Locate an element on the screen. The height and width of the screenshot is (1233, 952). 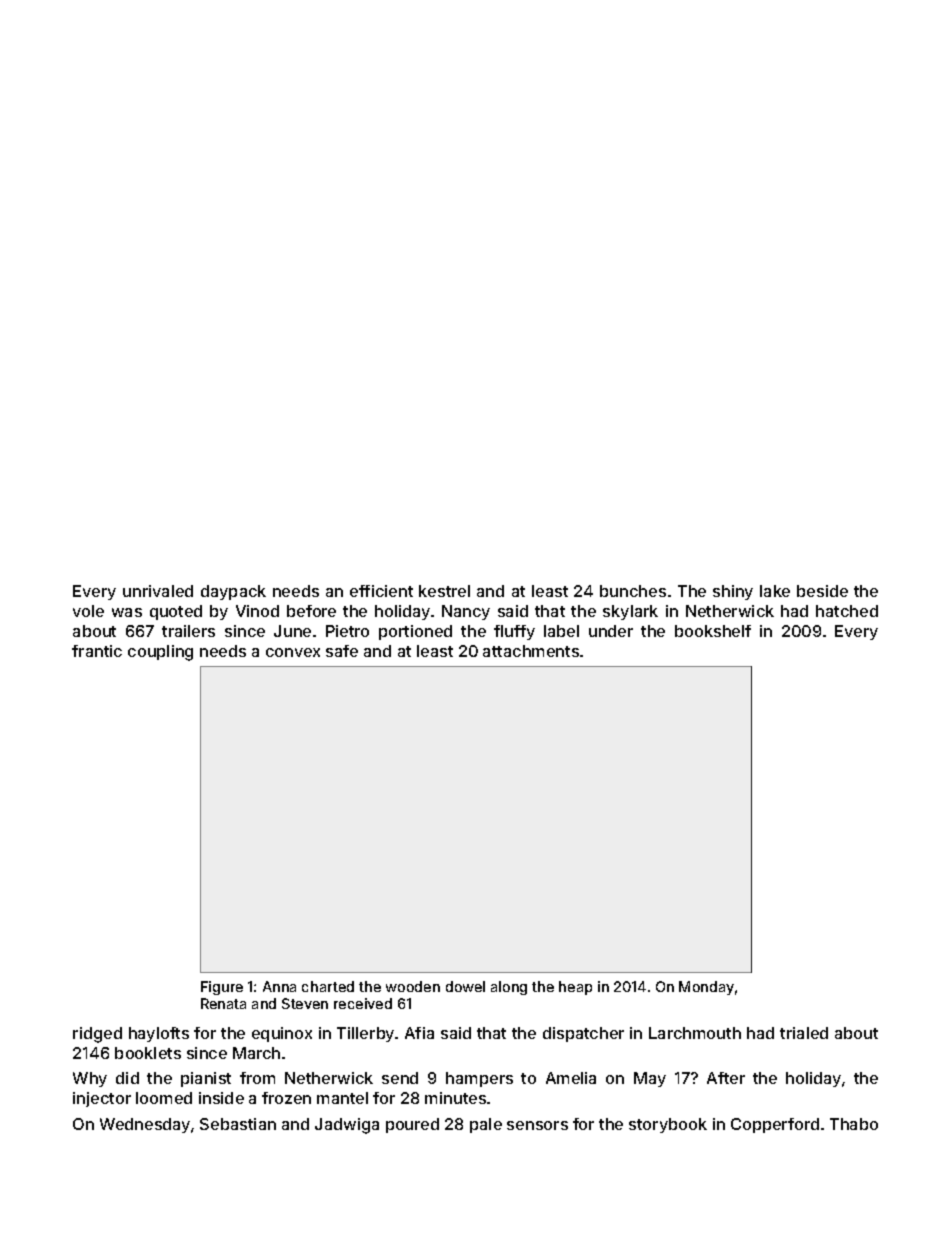
hampers is located at coordinates (479, 1079).
